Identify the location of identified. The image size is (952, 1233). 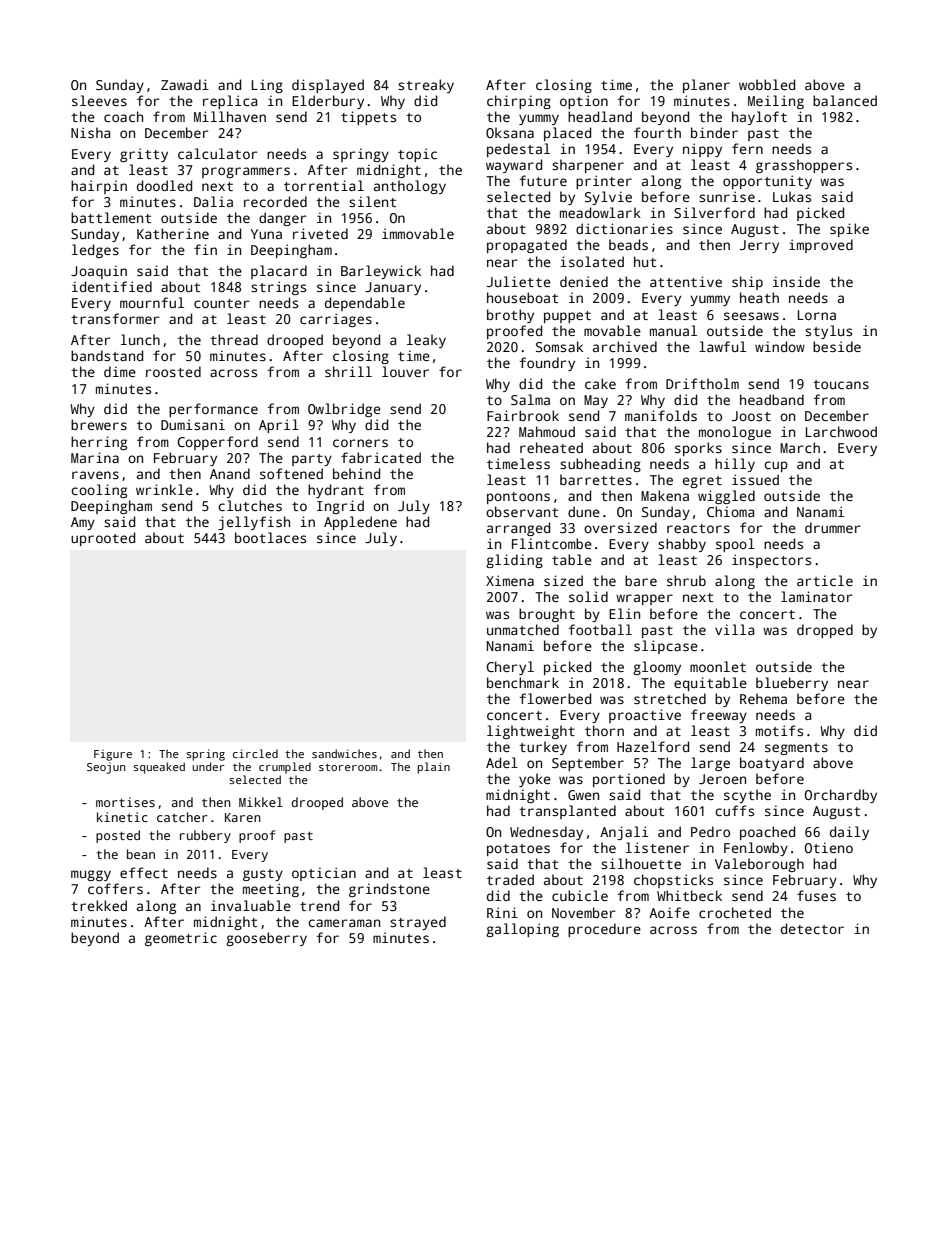
(112, 286).
